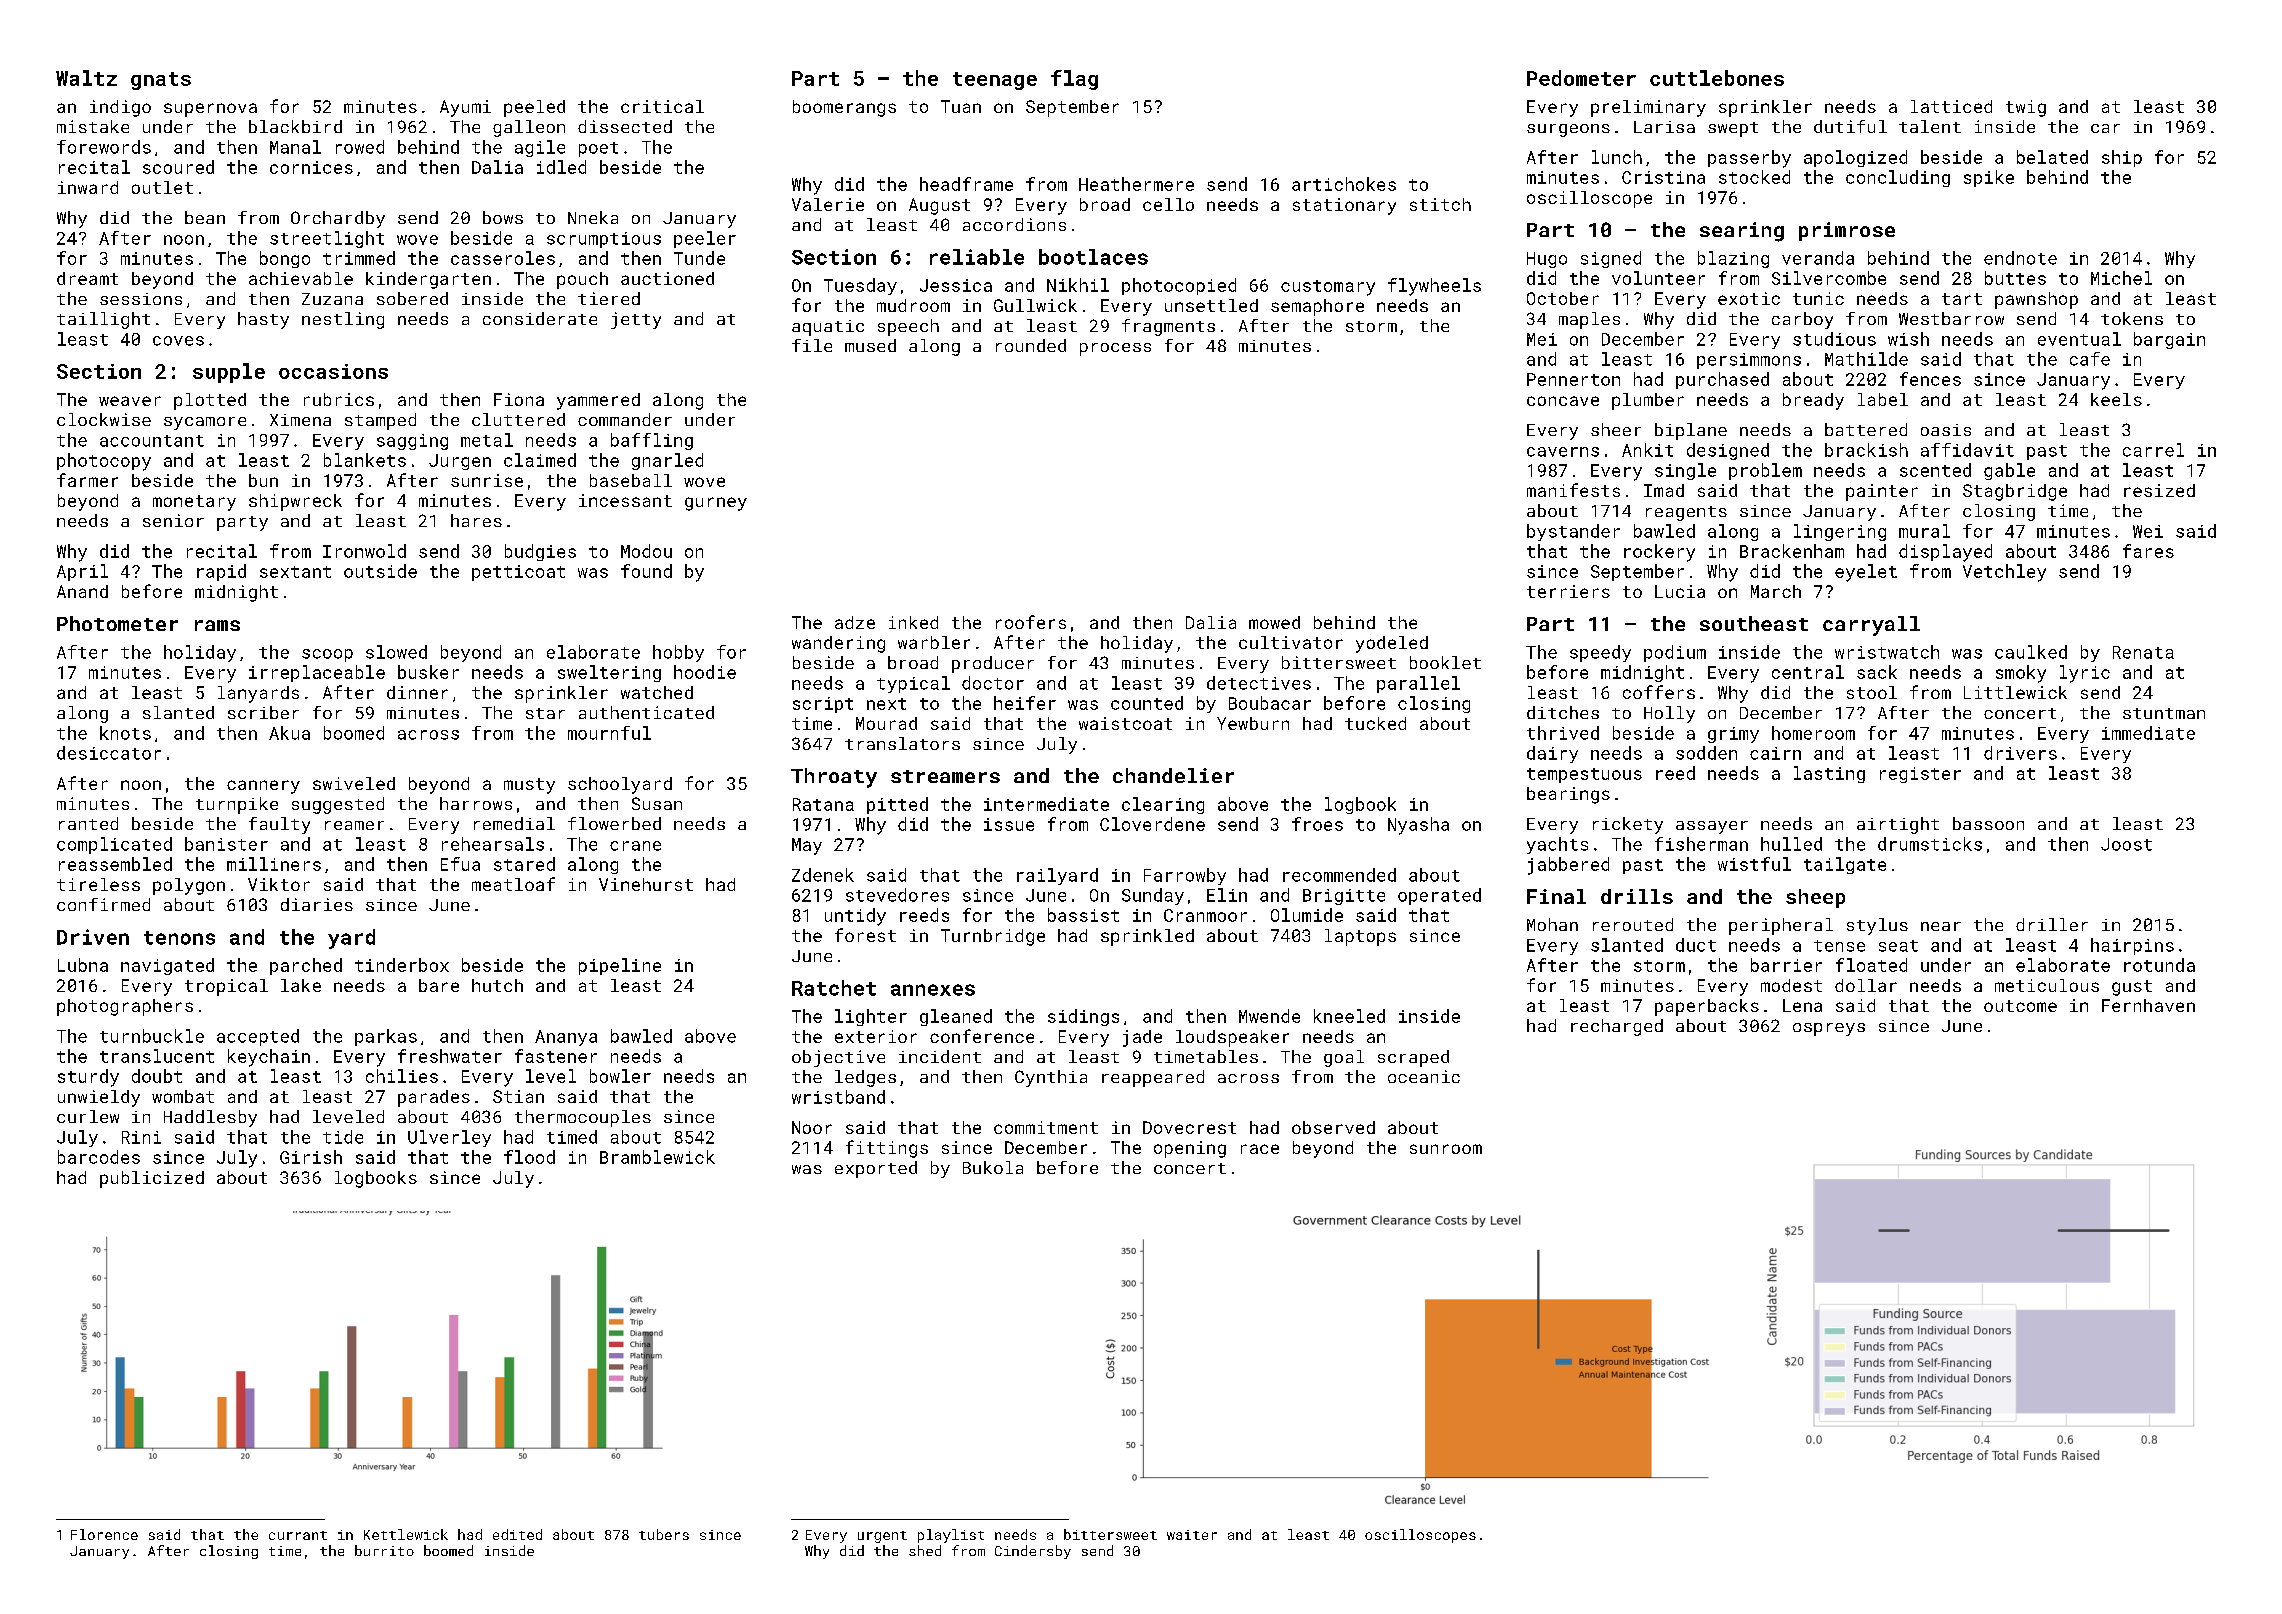 The height and width of the page is (1614, 2282). I want to click on Kettlewick, so click(406, 1534).
